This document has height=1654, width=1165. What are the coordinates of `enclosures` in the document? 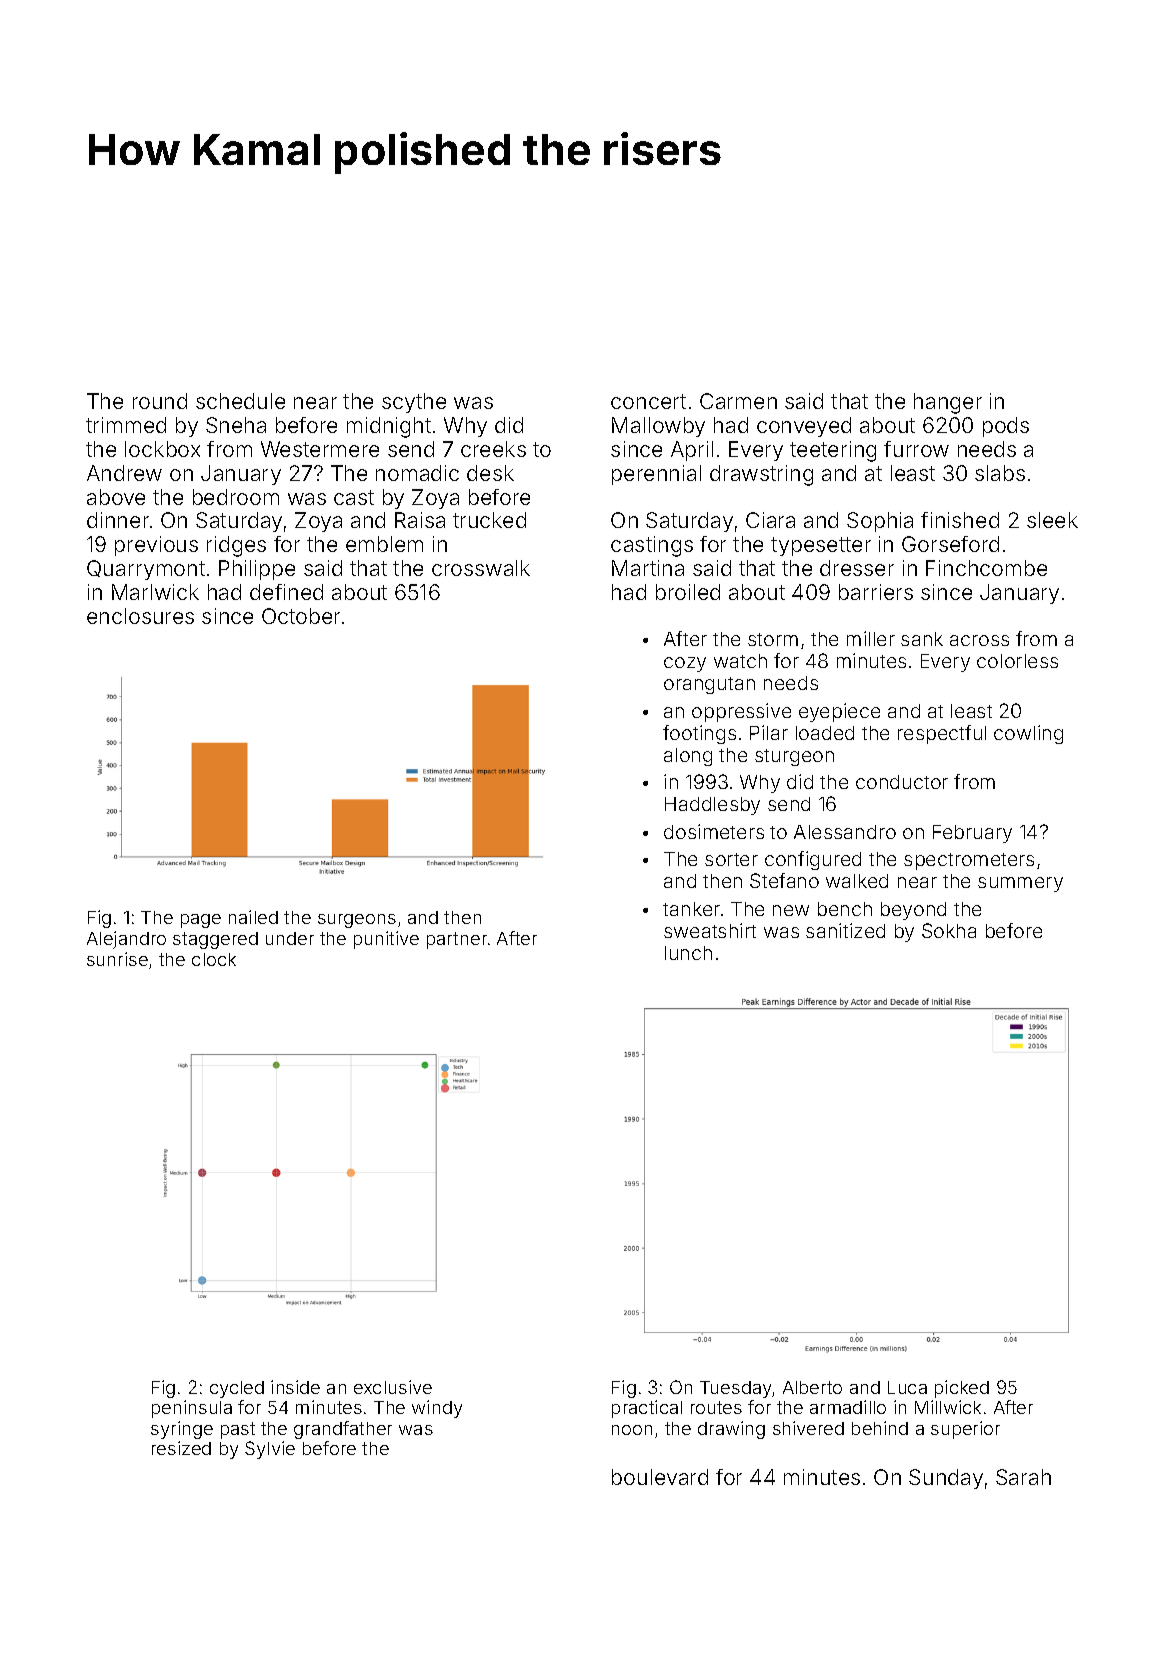 It's located at (140, 616).
